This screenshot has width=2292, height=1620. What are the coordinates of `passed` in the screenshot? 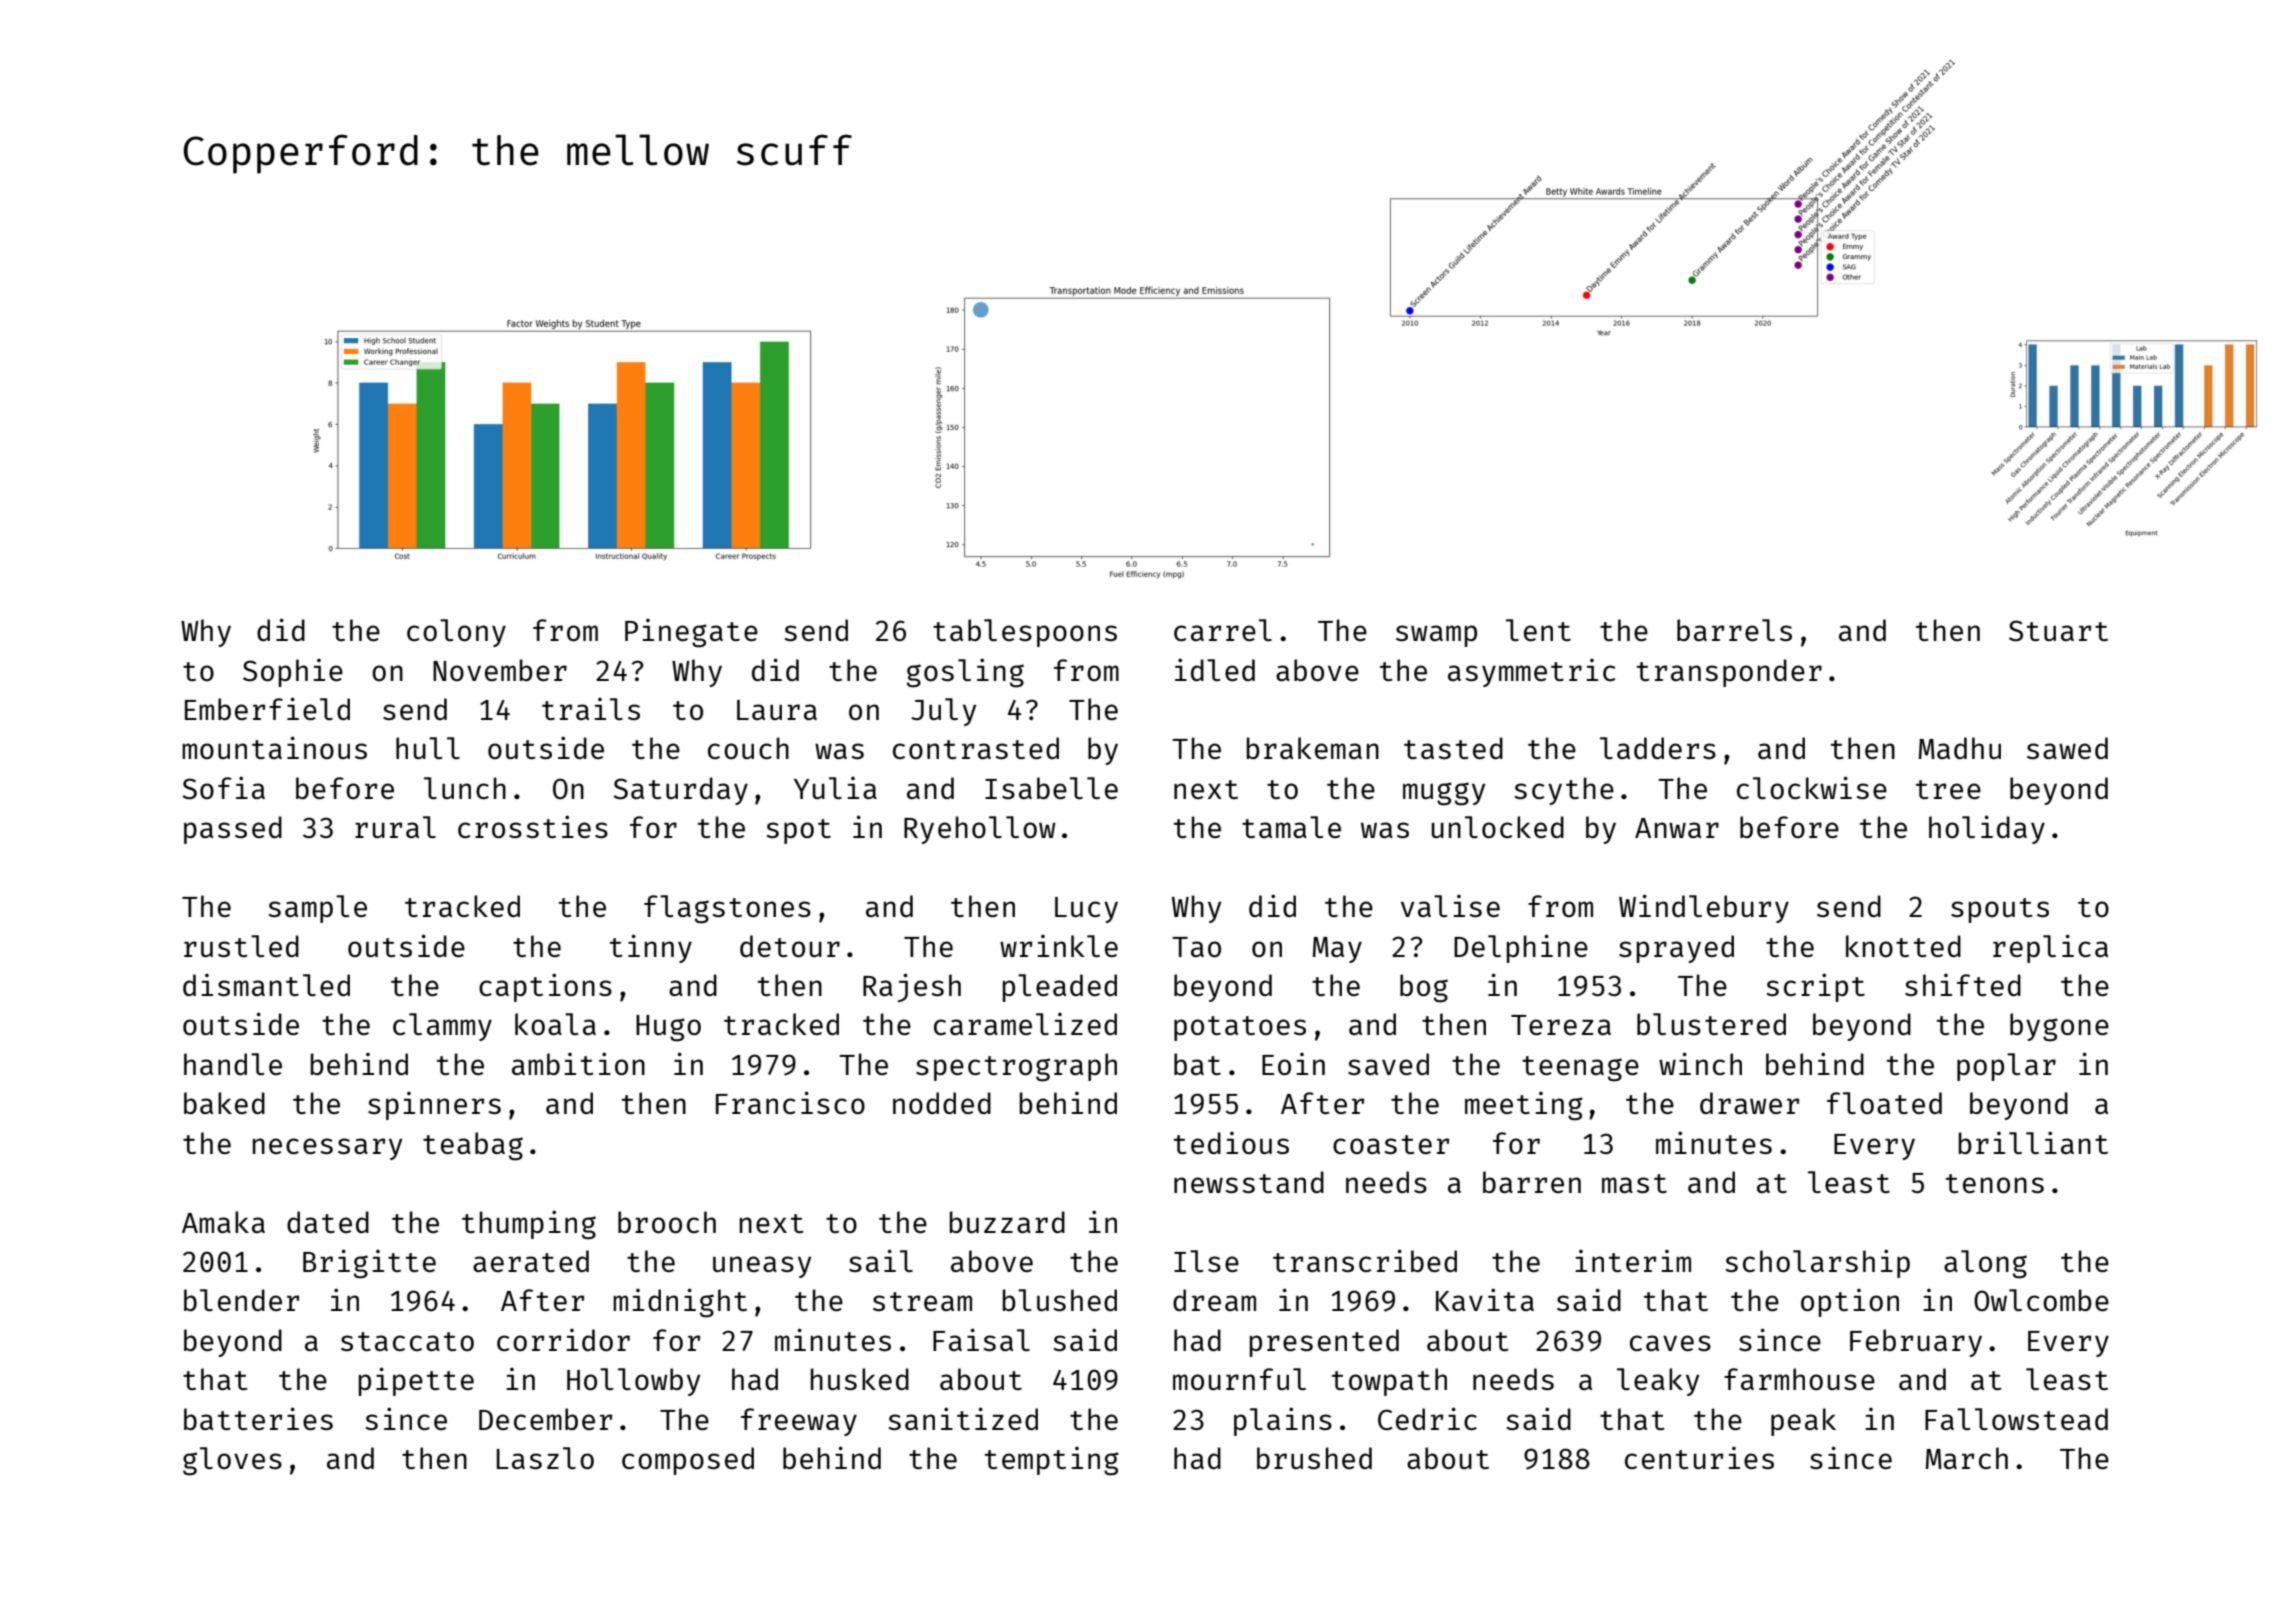 It's located at (233, 830).
